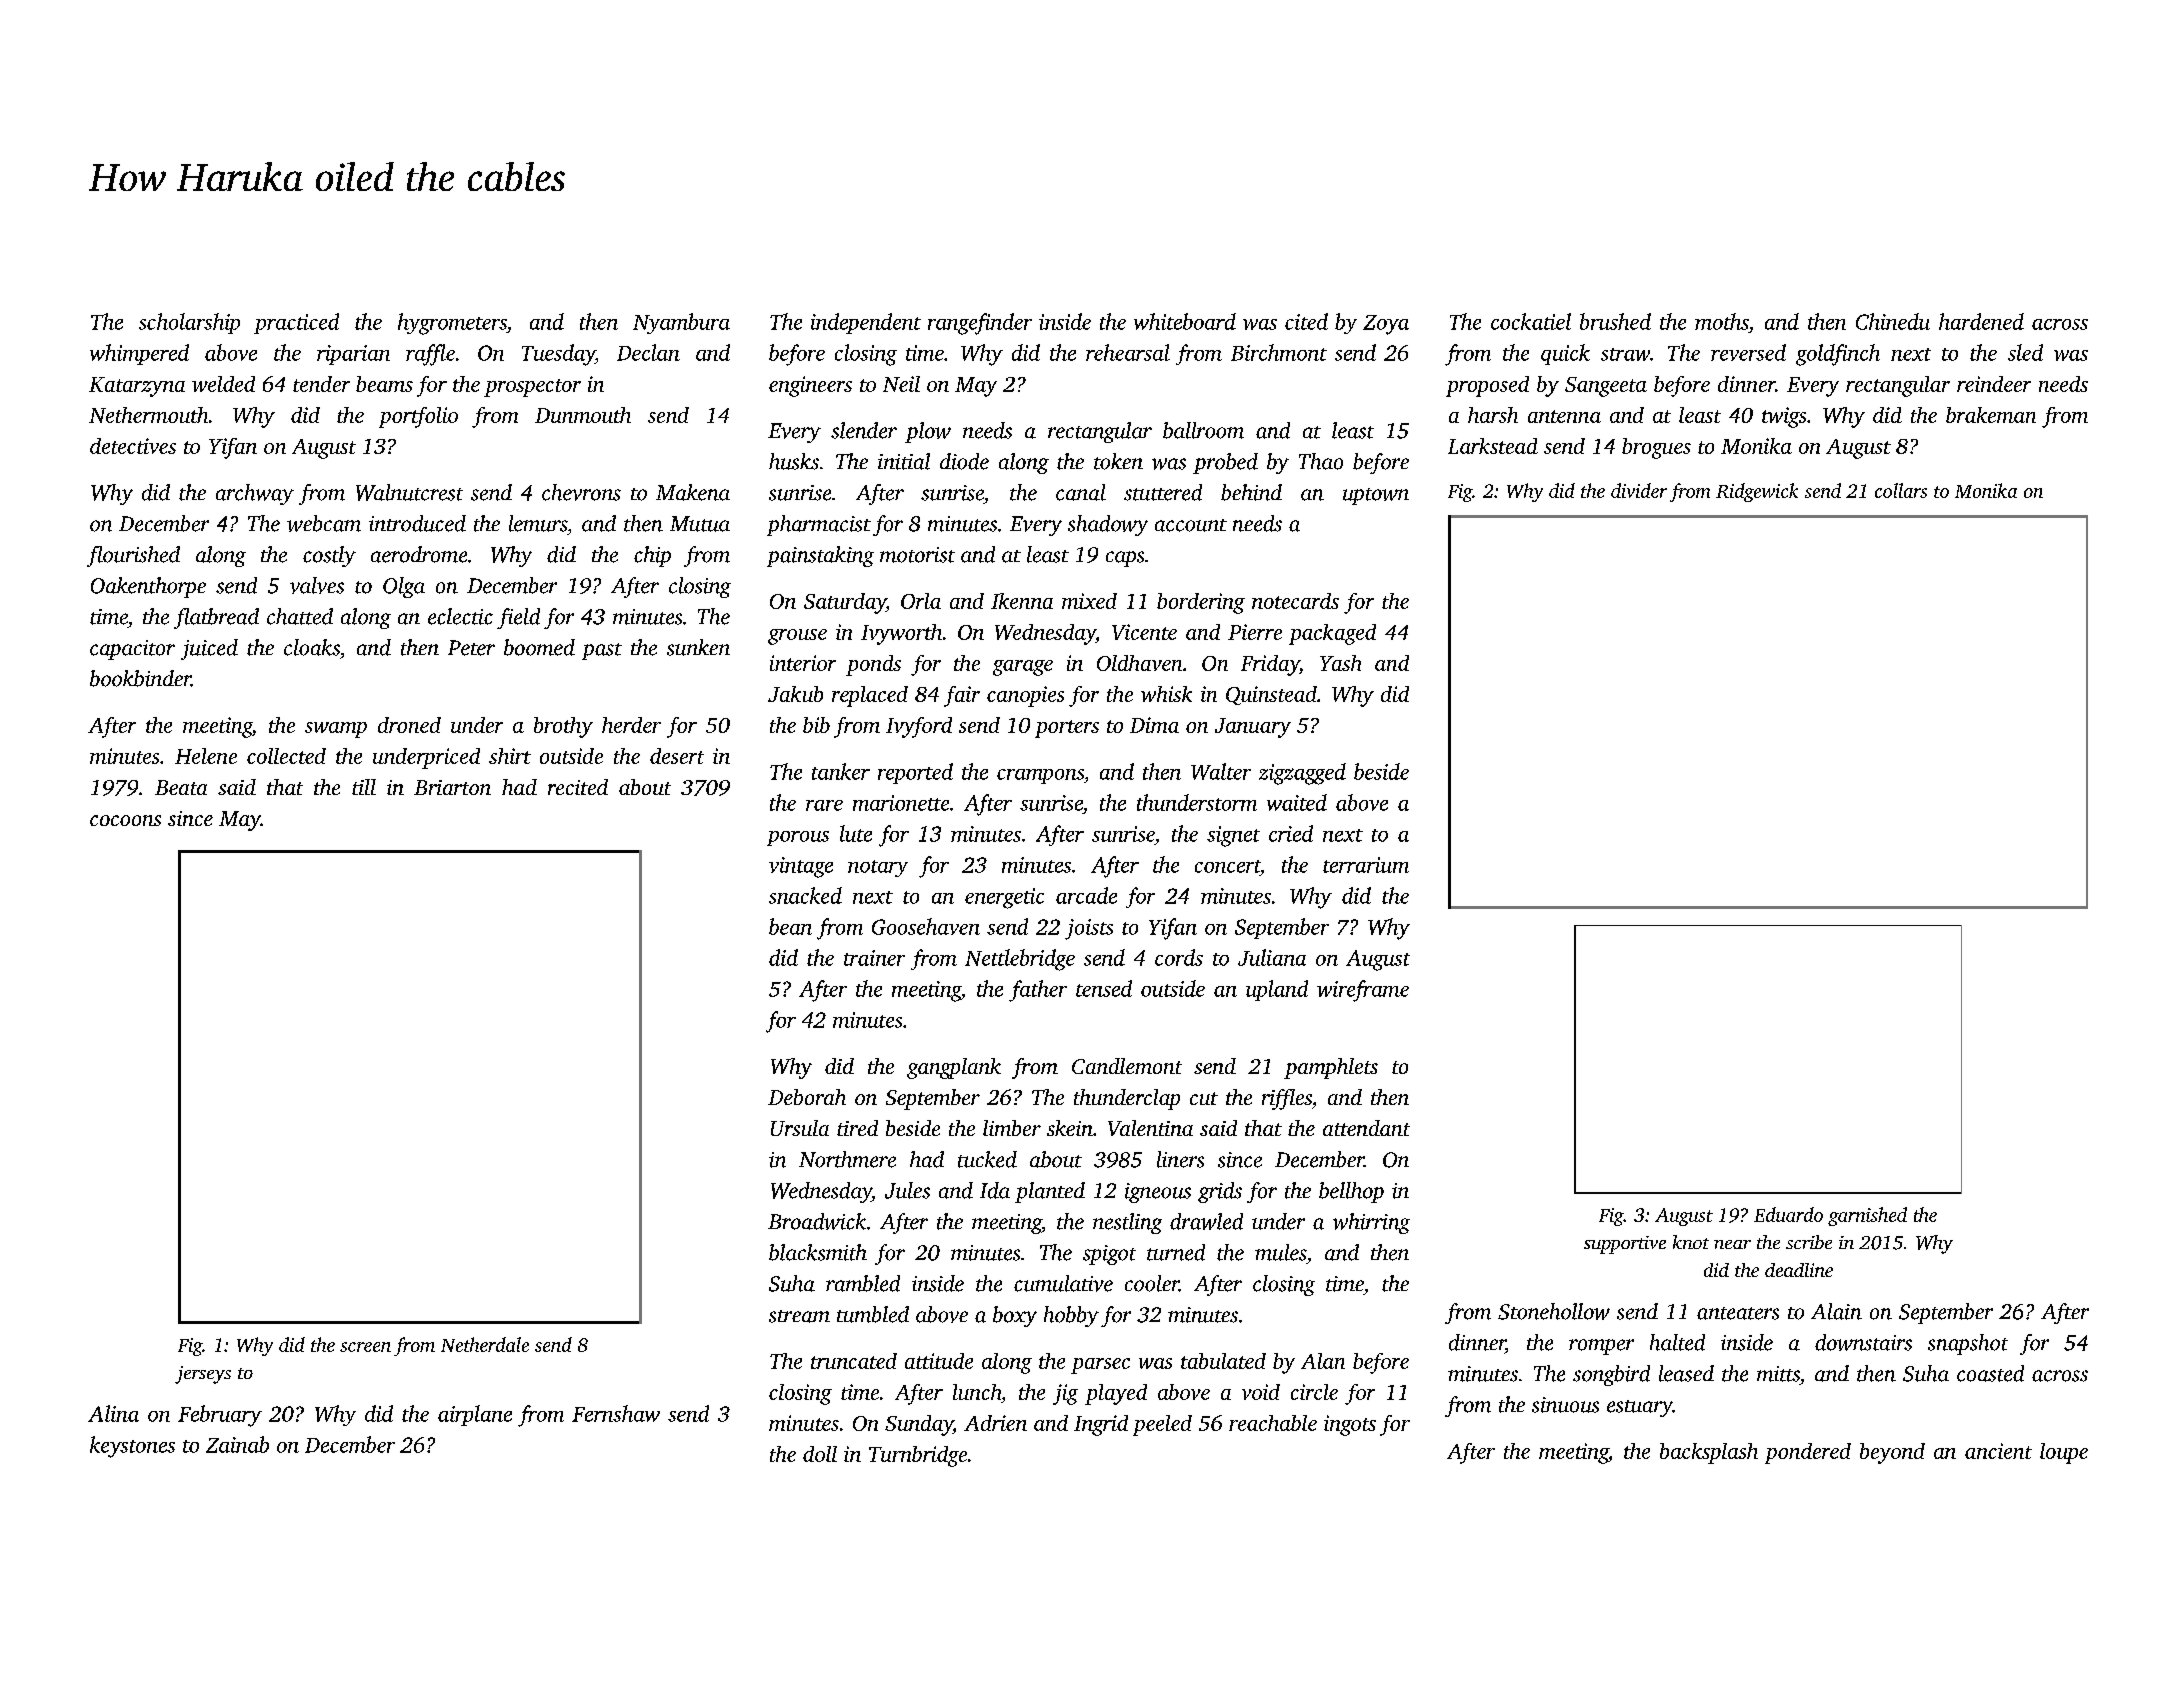  What do you see at coordinates (1366, 1128) in the document?
I see `attendant` at bounding box center [1366, 1128].
